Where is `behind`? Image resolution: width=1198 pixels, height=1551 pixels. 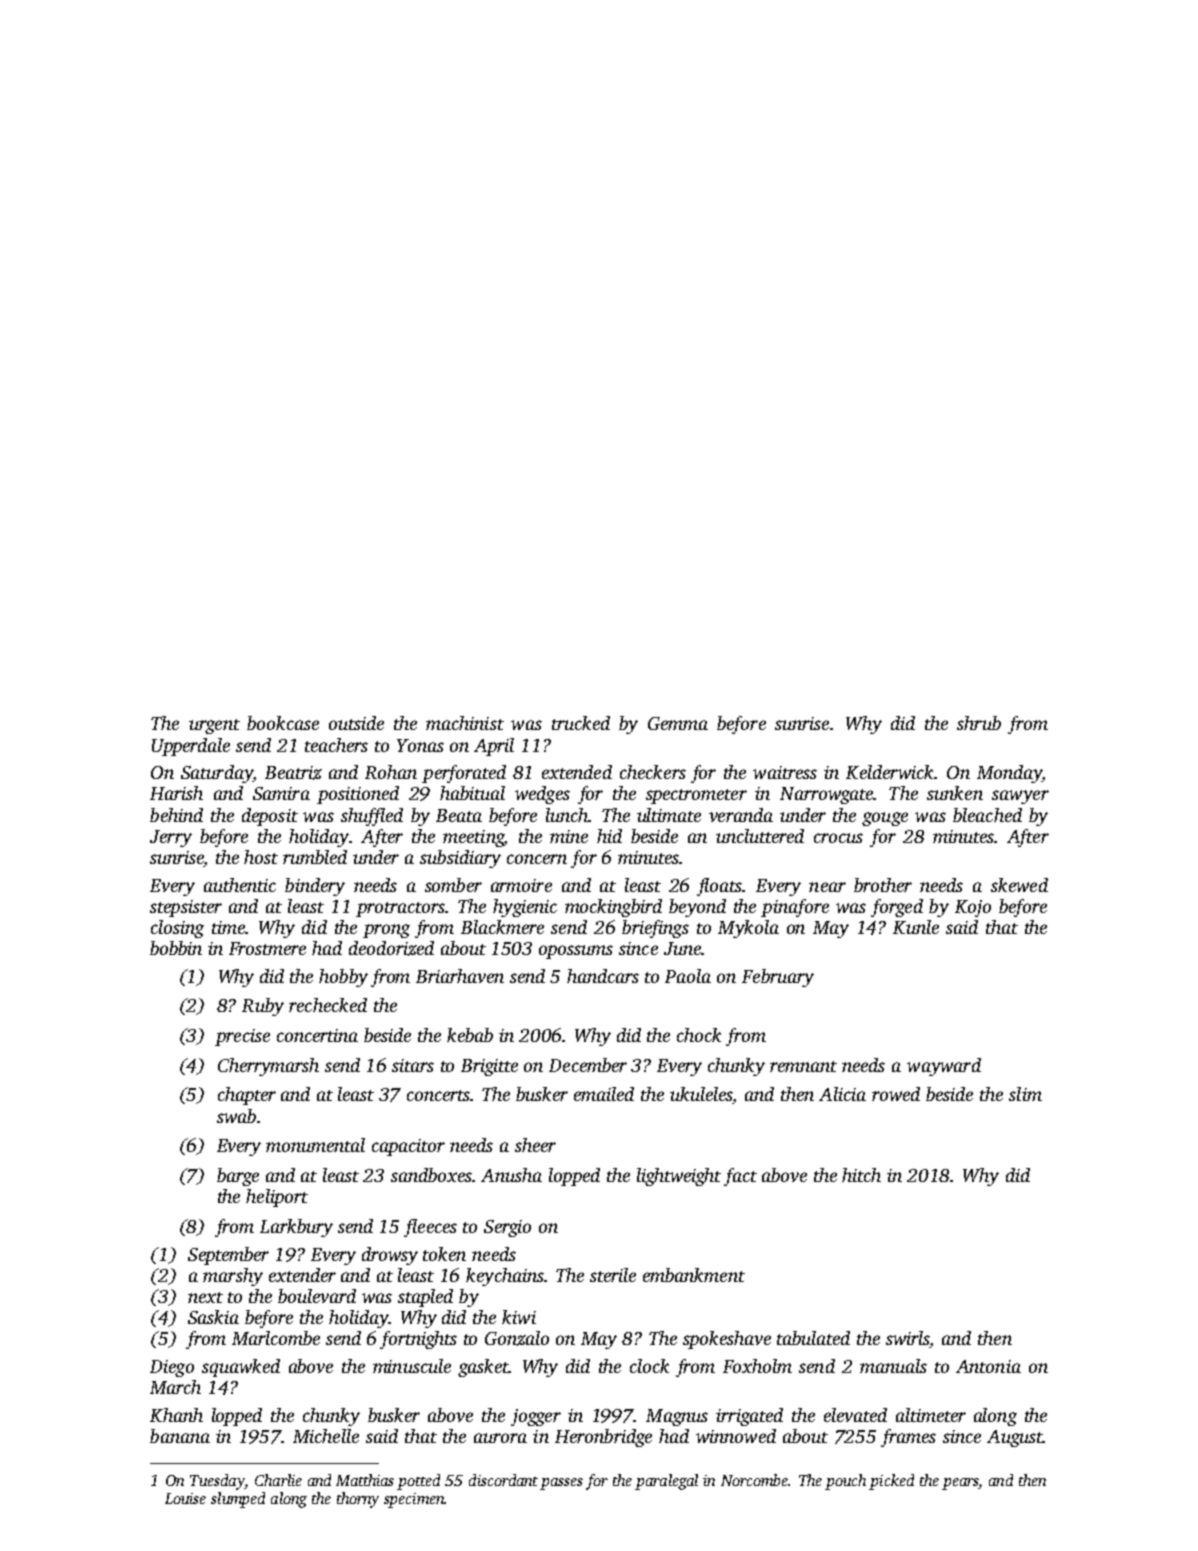
behind is located at coordinates (176, 815).
